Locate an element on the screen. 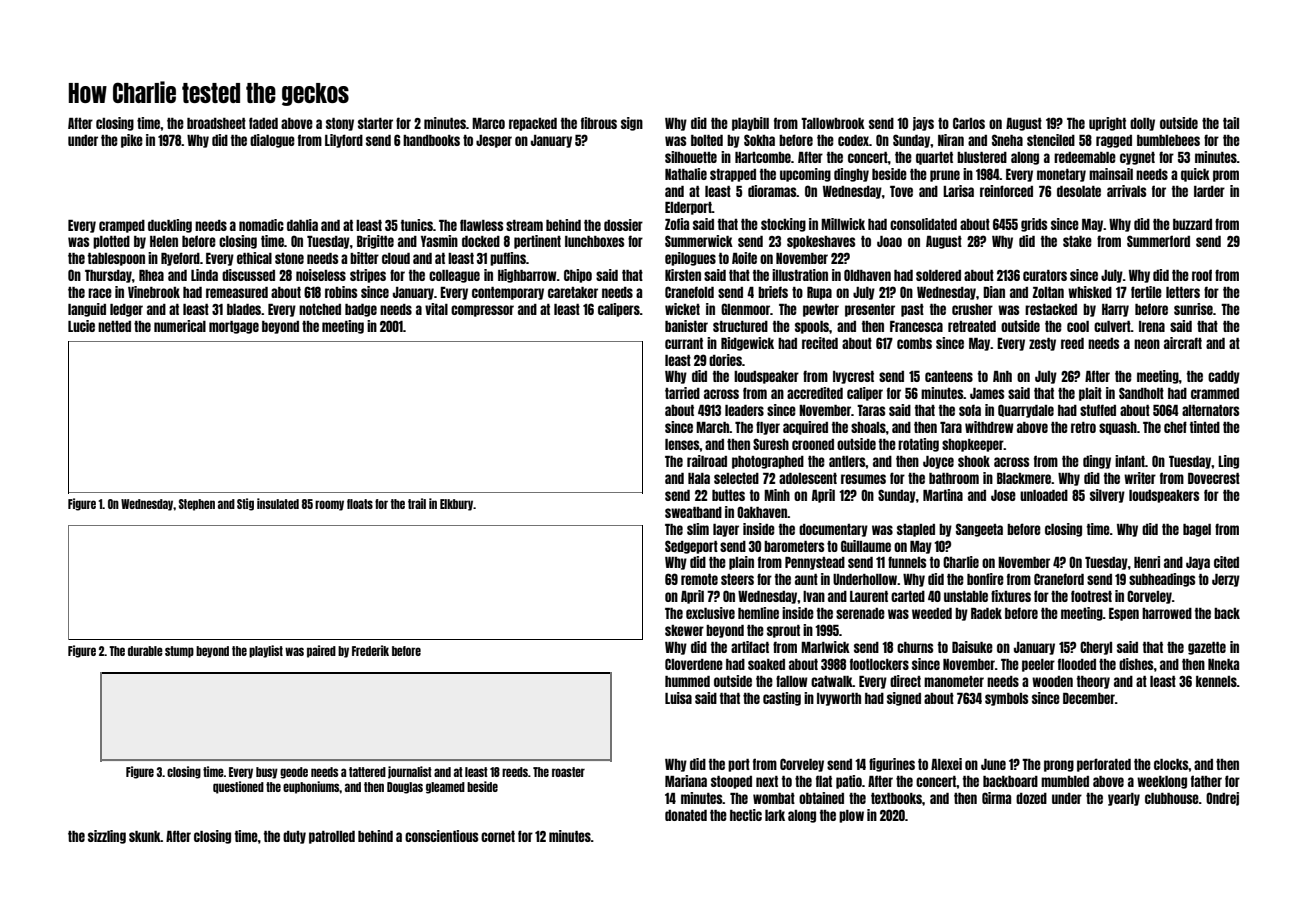  Zofia is located at coordinates (677, 224).
